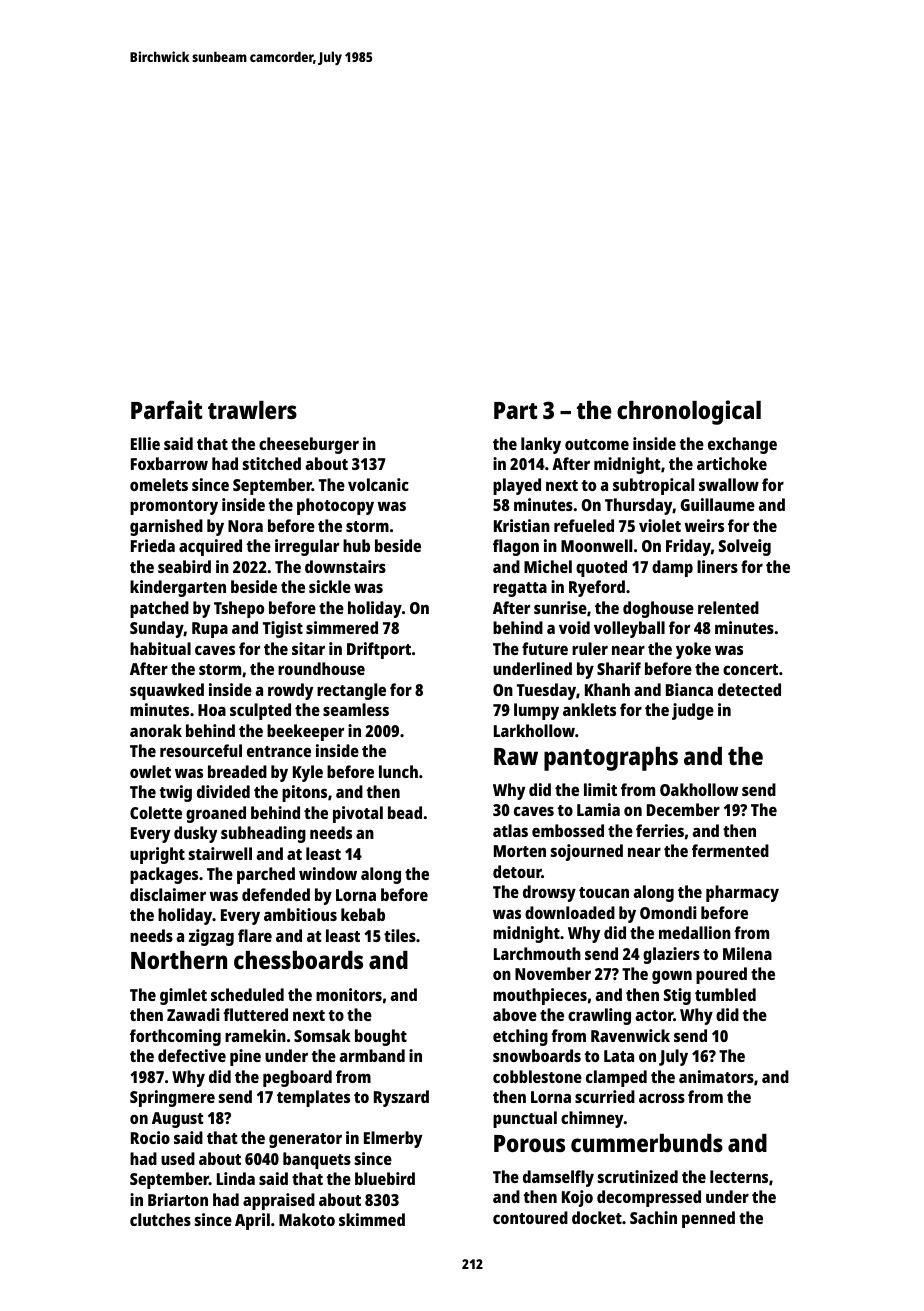 Image resolution: width=924 pixels, height=1311 pixels. I want to click on lecterns, so click(739, 1176).
